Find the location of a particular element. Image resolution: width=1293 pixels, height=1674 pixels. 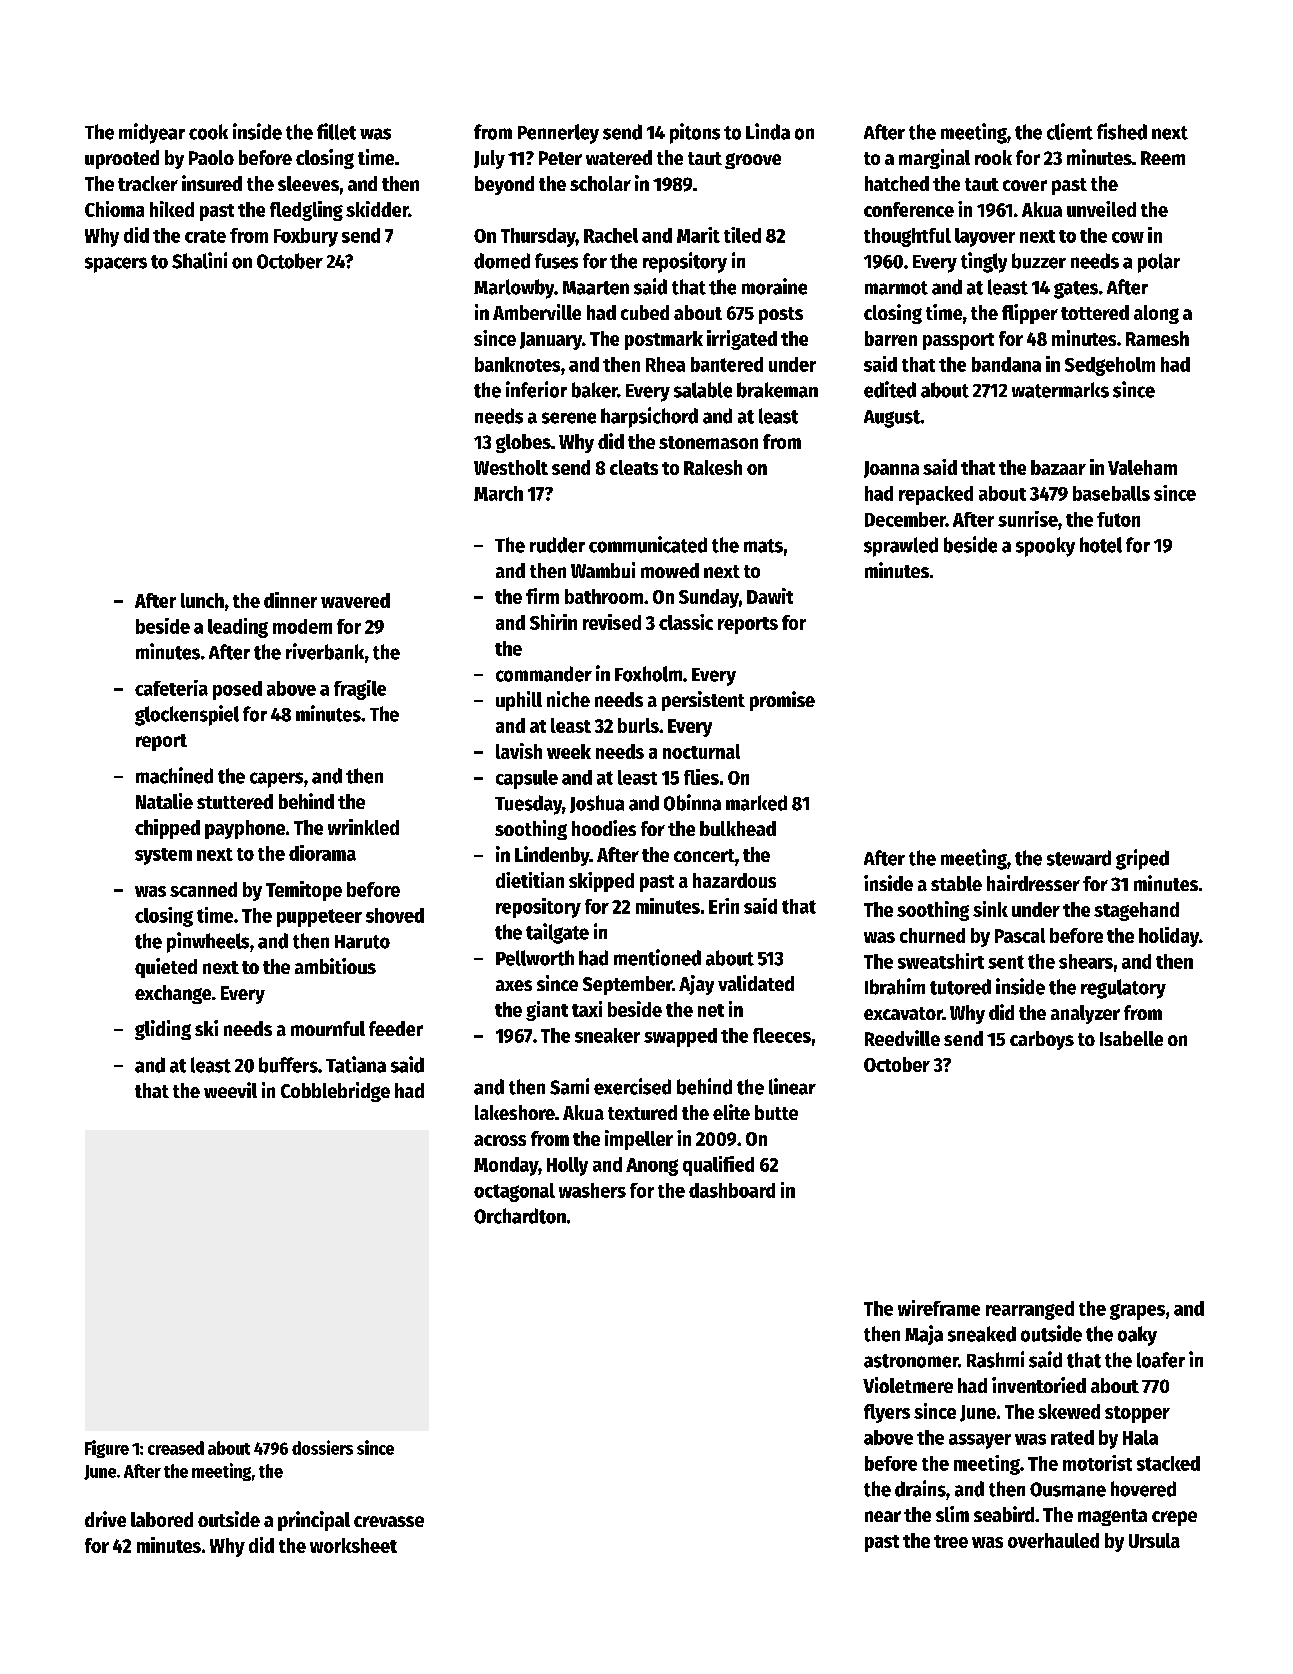

sunrise is located at coordinates (1028, 519).
